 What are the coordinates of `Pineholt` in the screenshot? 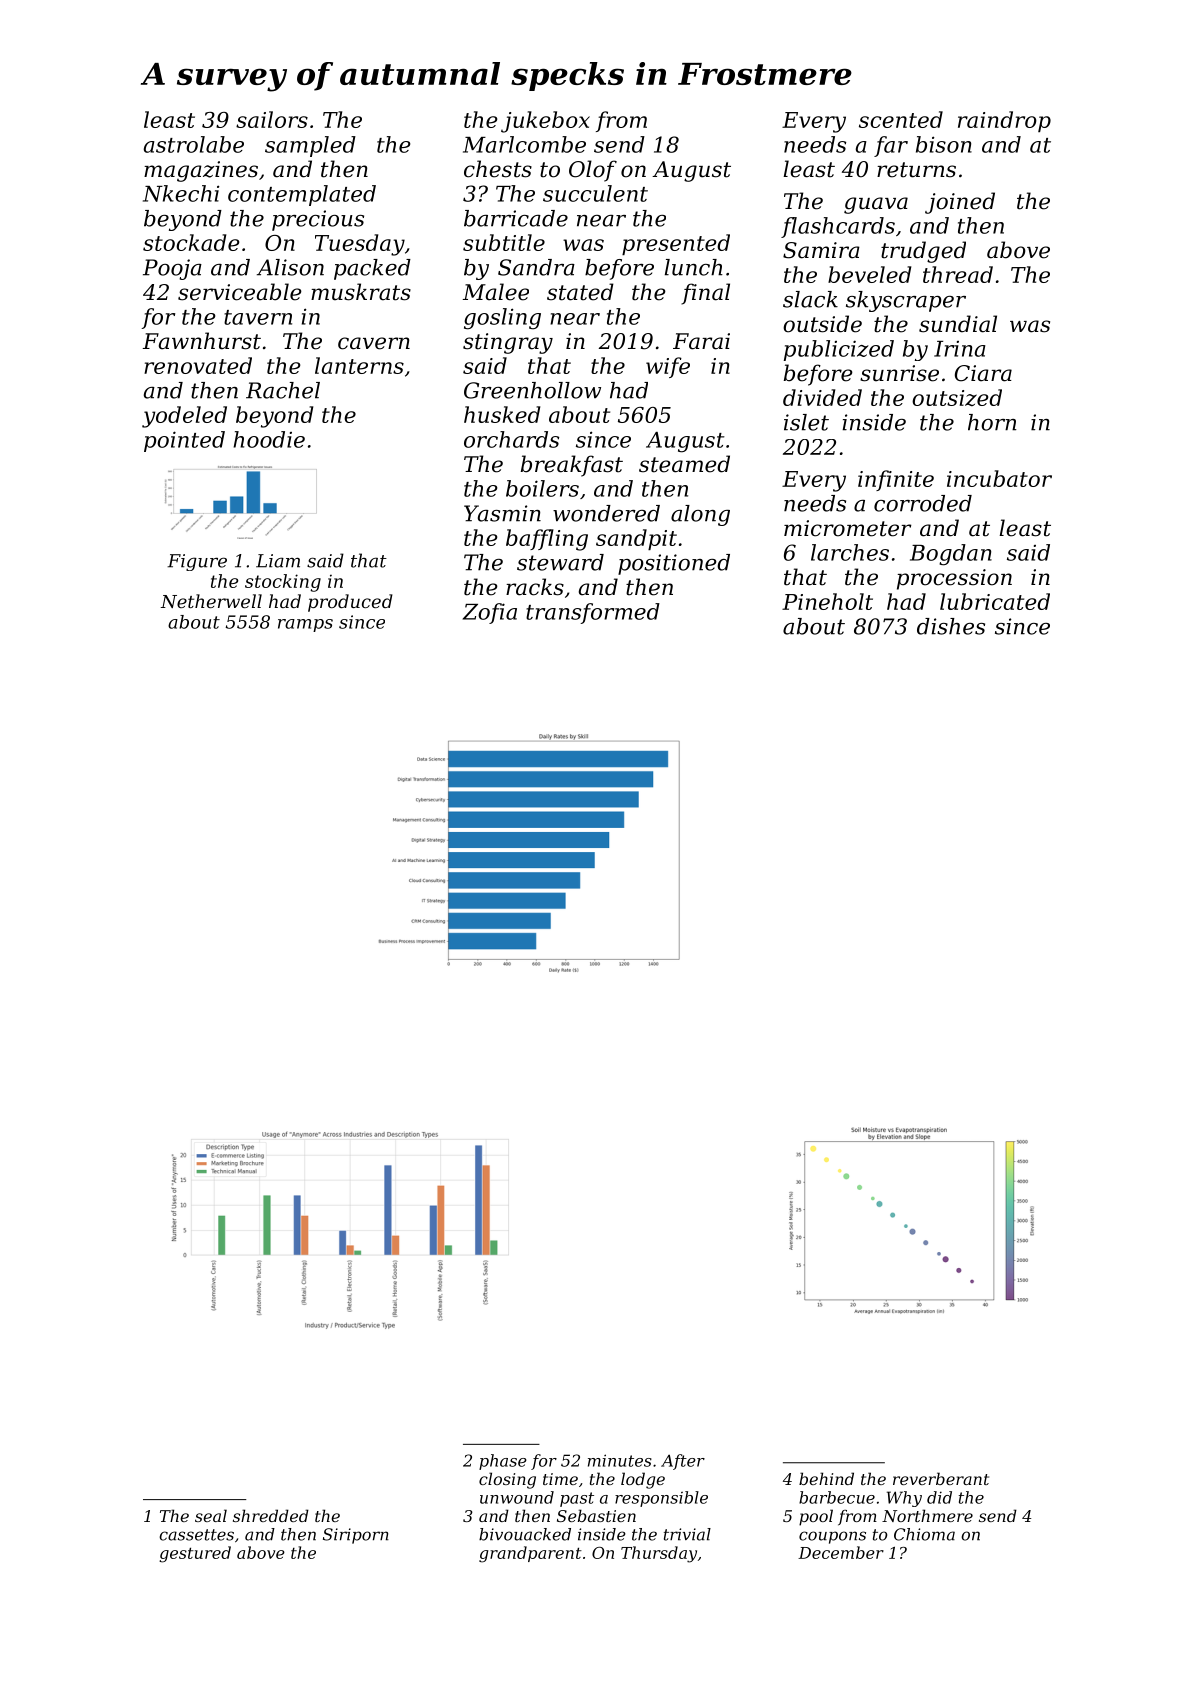 It's located at (827, 601).
